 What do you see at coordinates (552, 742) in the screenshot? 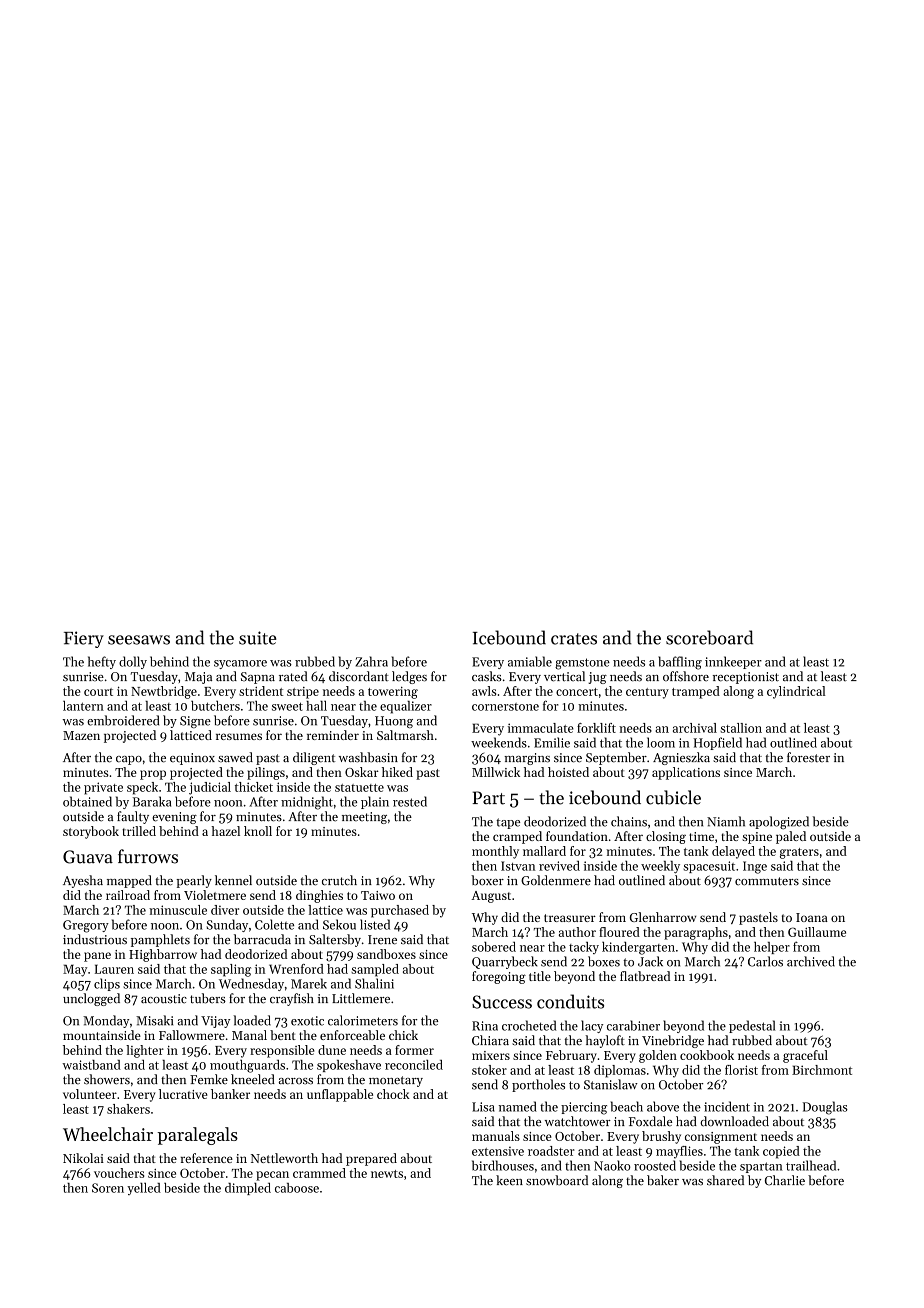
I see `Emilie` at bounding box center [552, 742].
